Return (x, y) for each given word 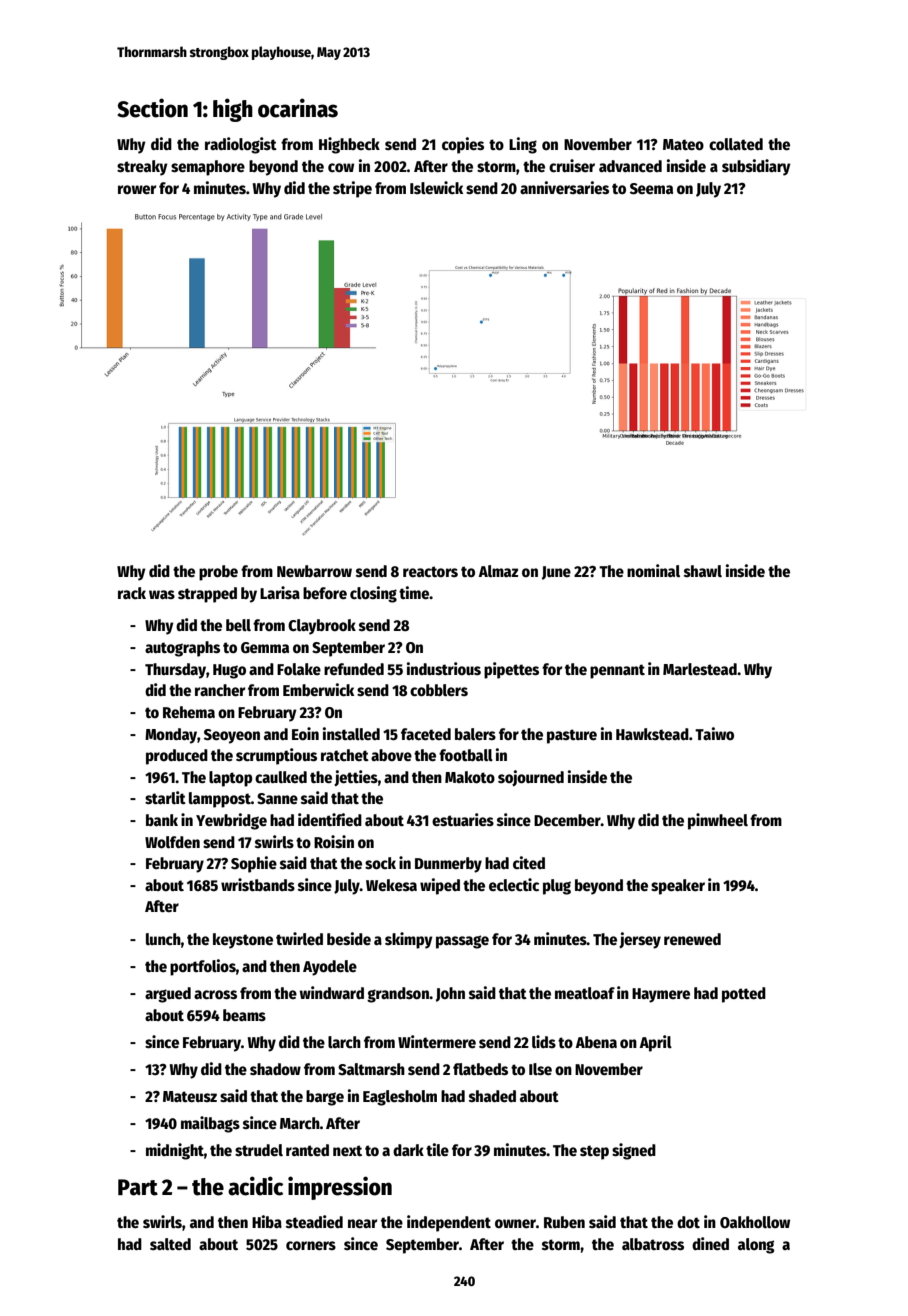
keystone (243, 941)
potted (744, 995)
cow (341, 167)
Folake (299, 669)
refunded (354, 669)
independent (449, 1223)
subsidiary (756, 167)
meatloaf (585, 993)
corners (311, 1246)
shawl (703, 571)
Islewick (436, 188)
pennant (617, 671)
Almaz (498, 571)
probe (218, 573)
